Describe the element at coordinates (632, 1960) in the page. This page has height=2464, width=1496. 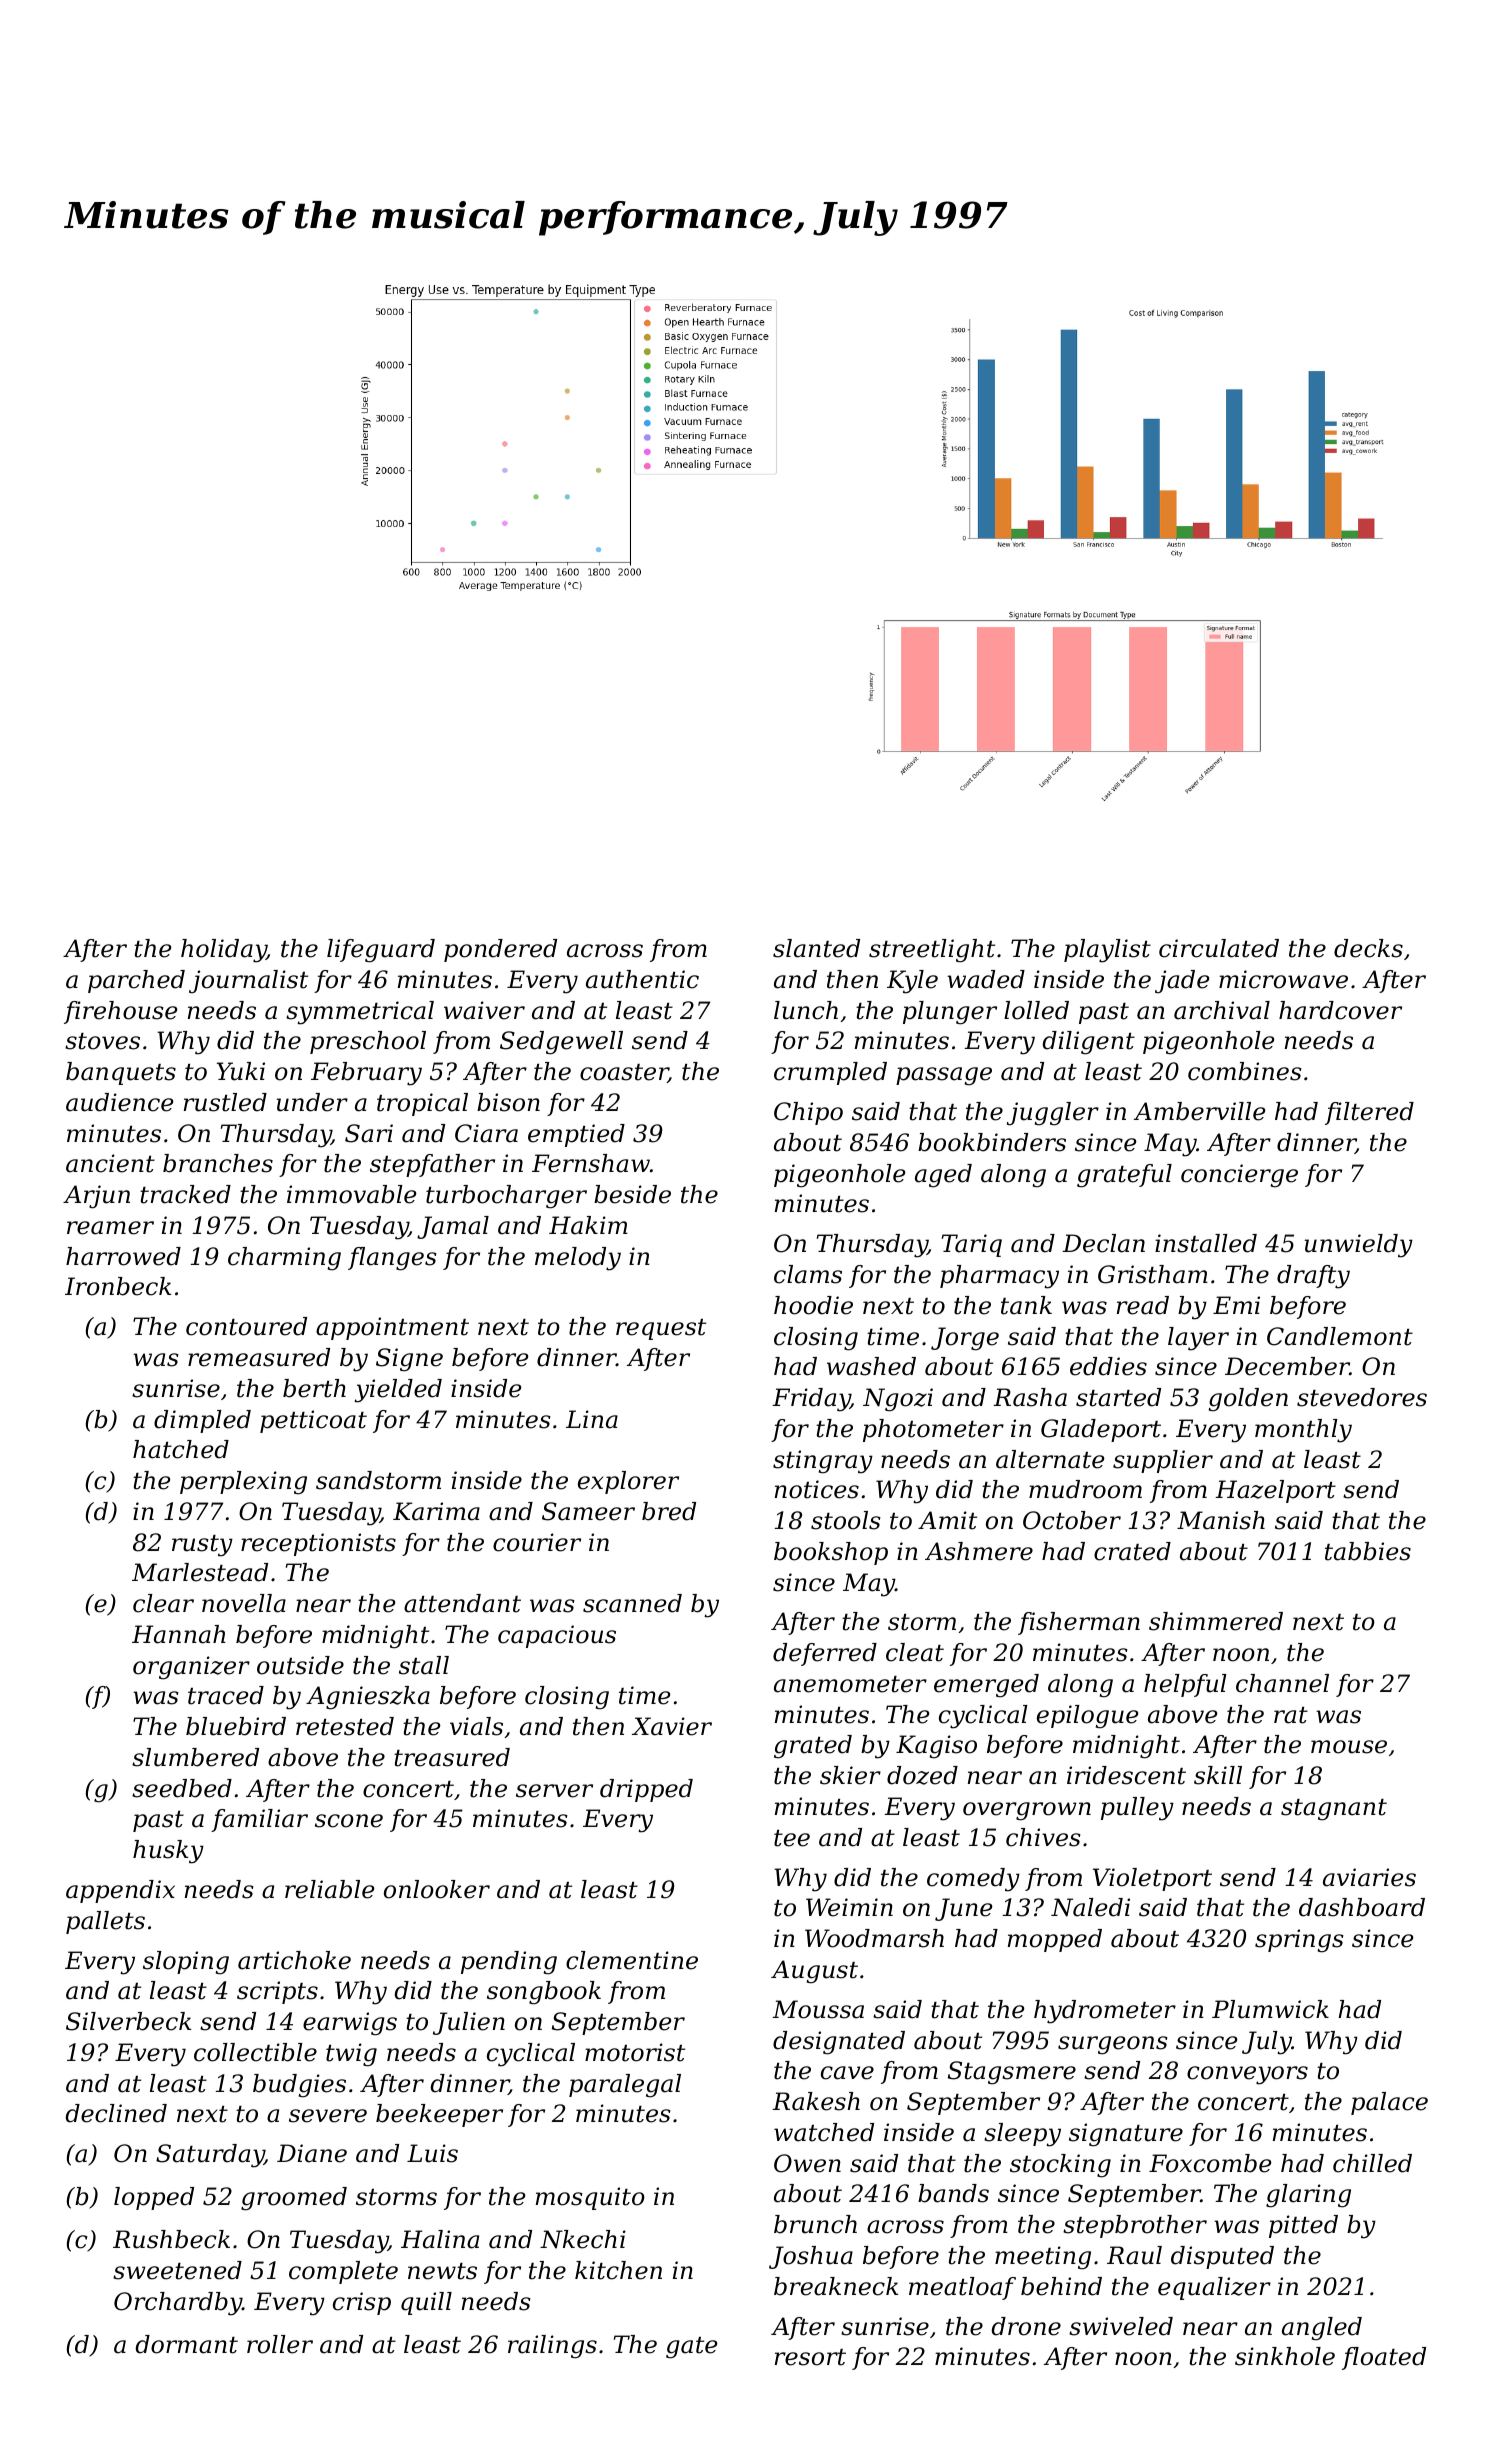
I see `clementine` at that location.
